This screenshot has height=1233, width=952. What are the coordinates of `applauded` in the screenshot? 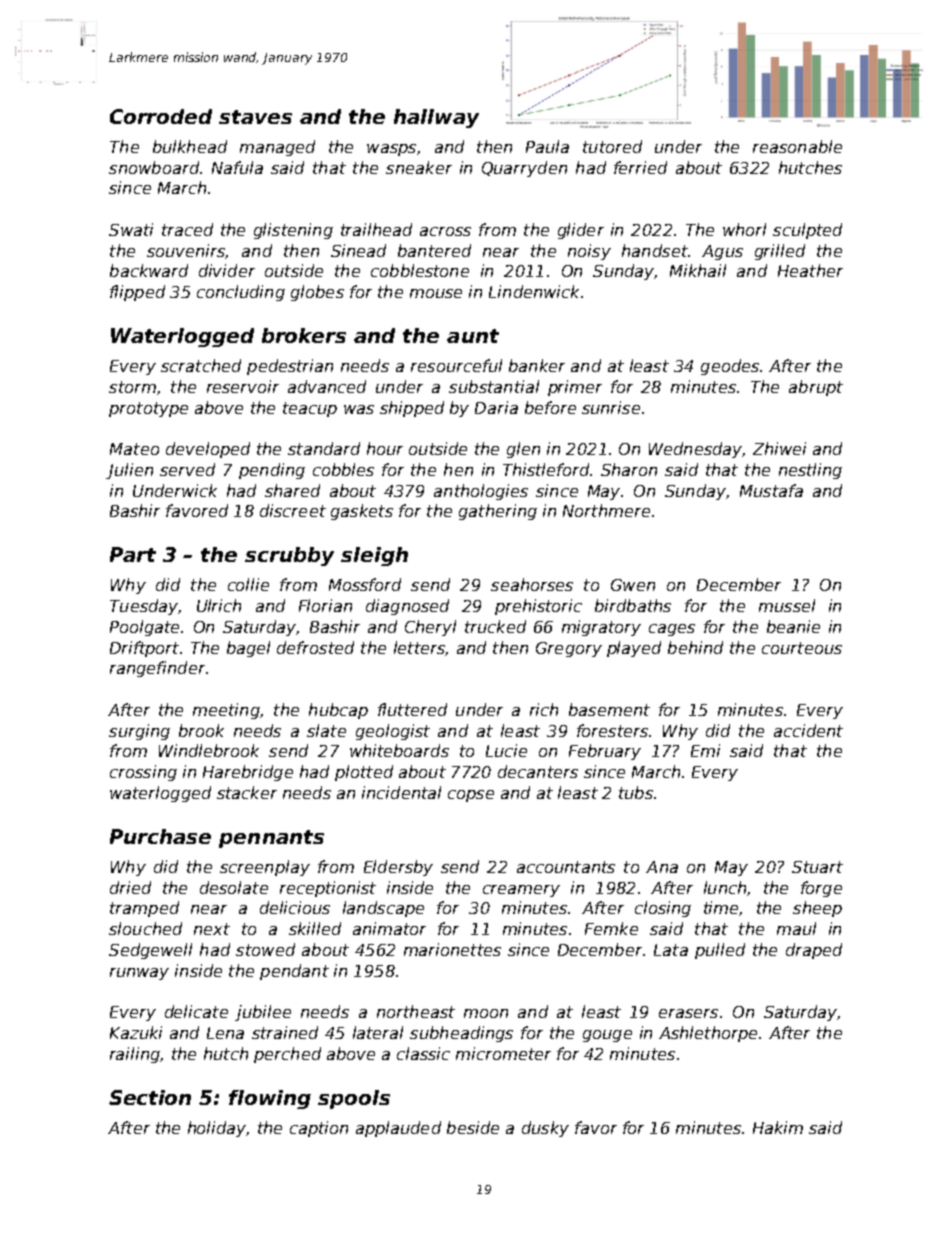 It's located at (398, 1129).
